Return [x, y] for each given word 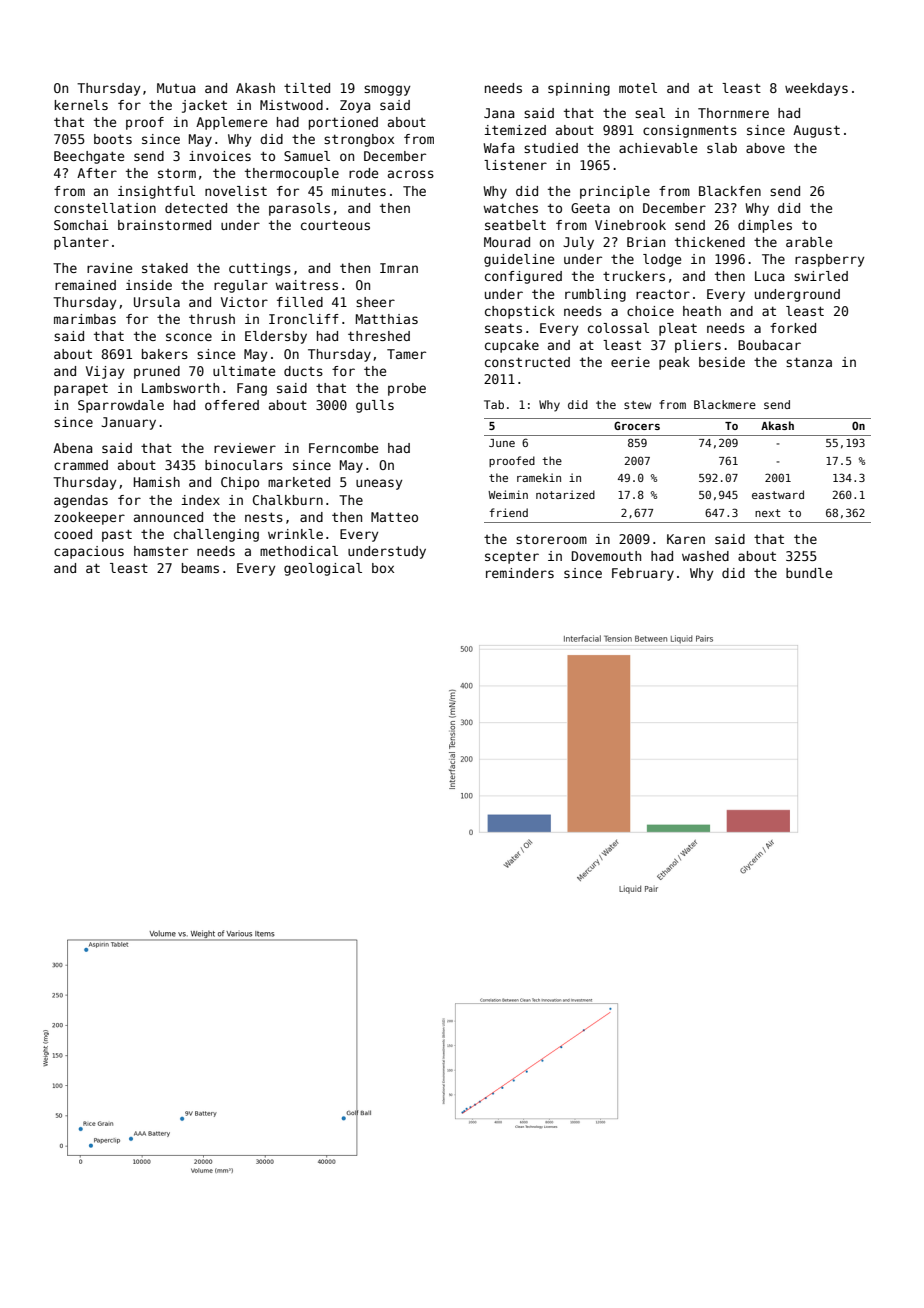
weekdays [816, 89]
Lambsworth [180, 388]
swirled [821, 276]
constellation [105, 208]
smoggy [387, 90]
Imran [399, 268]
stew [637, 405]
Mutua [176, 88]
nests [264, 517]
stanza [809, 362]
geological [323, 569]
